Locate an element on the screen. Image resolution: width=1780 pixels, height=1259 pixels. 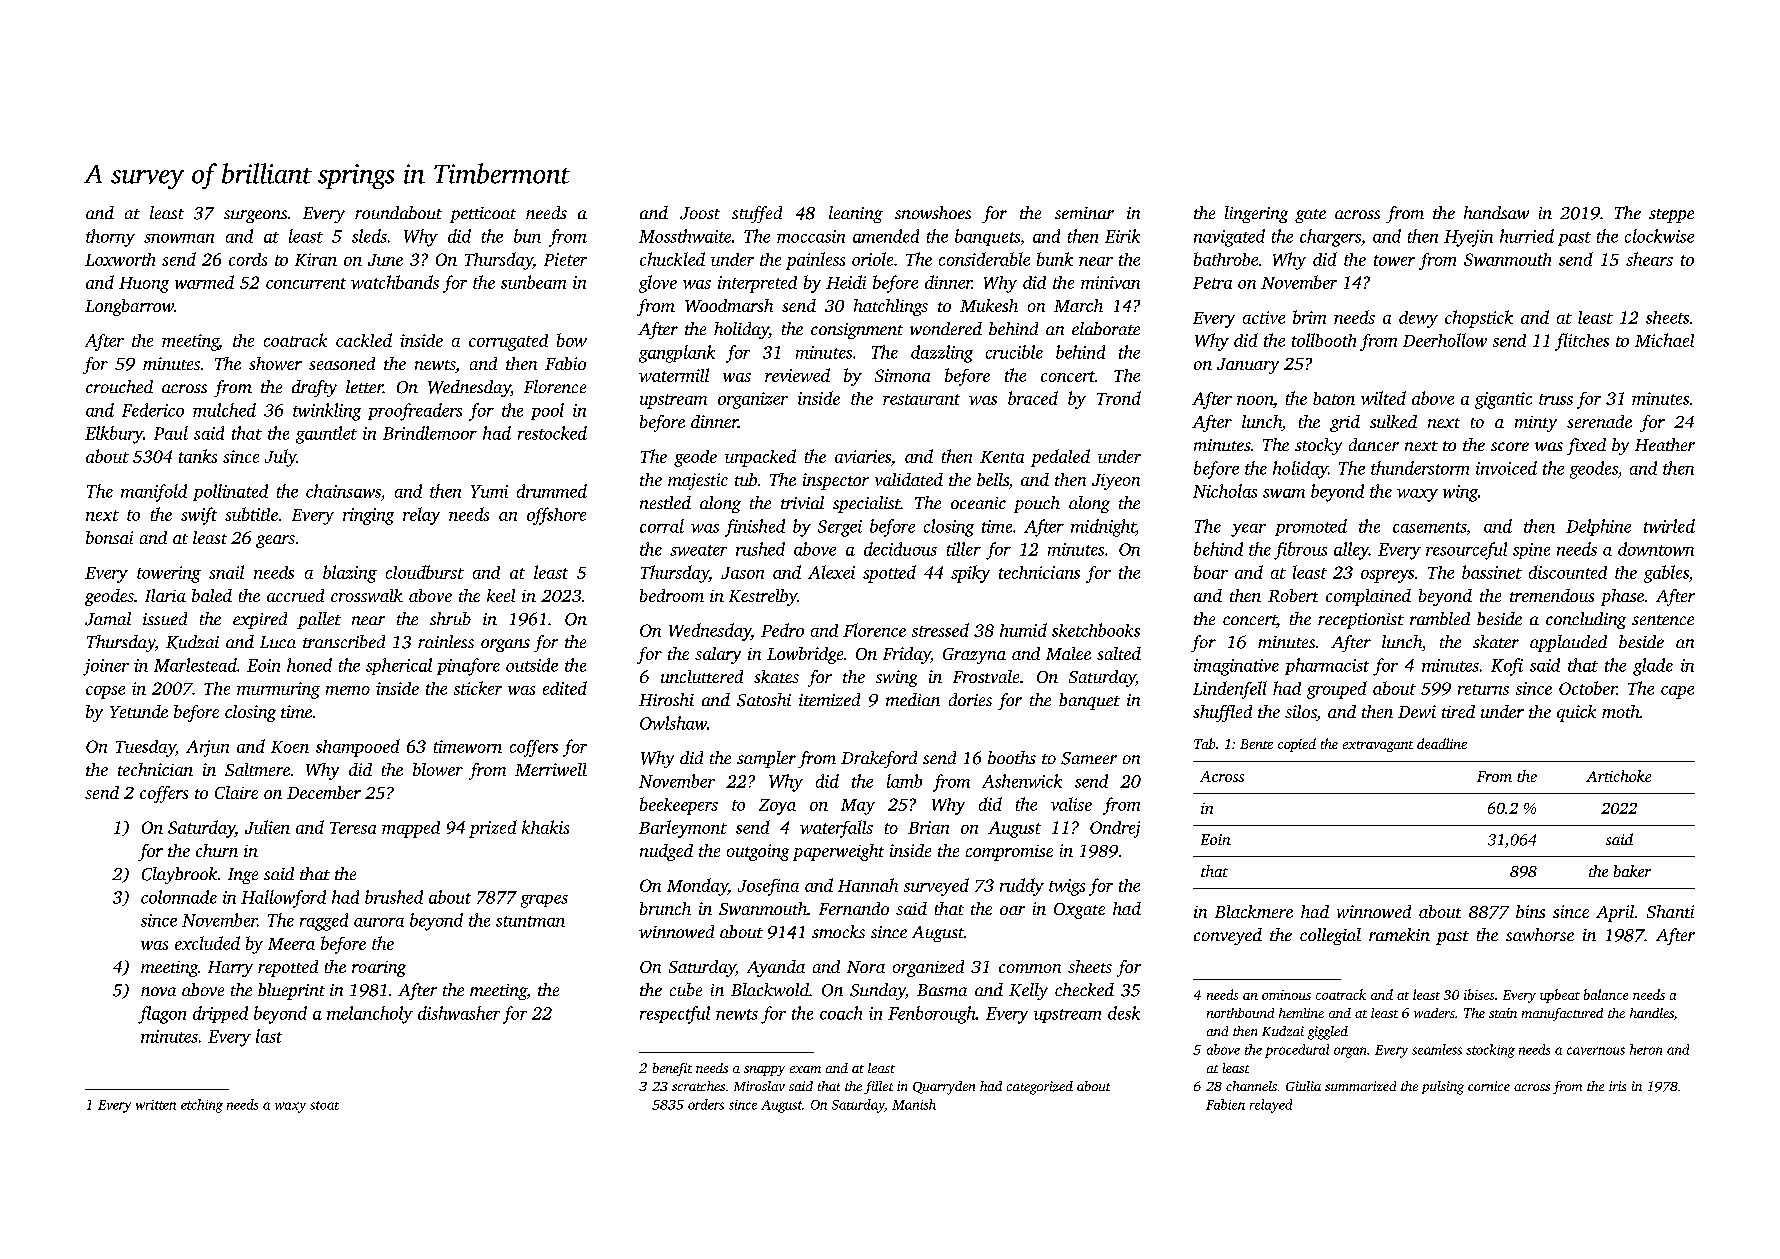
seminar is located at coordinates (1084, 213).
